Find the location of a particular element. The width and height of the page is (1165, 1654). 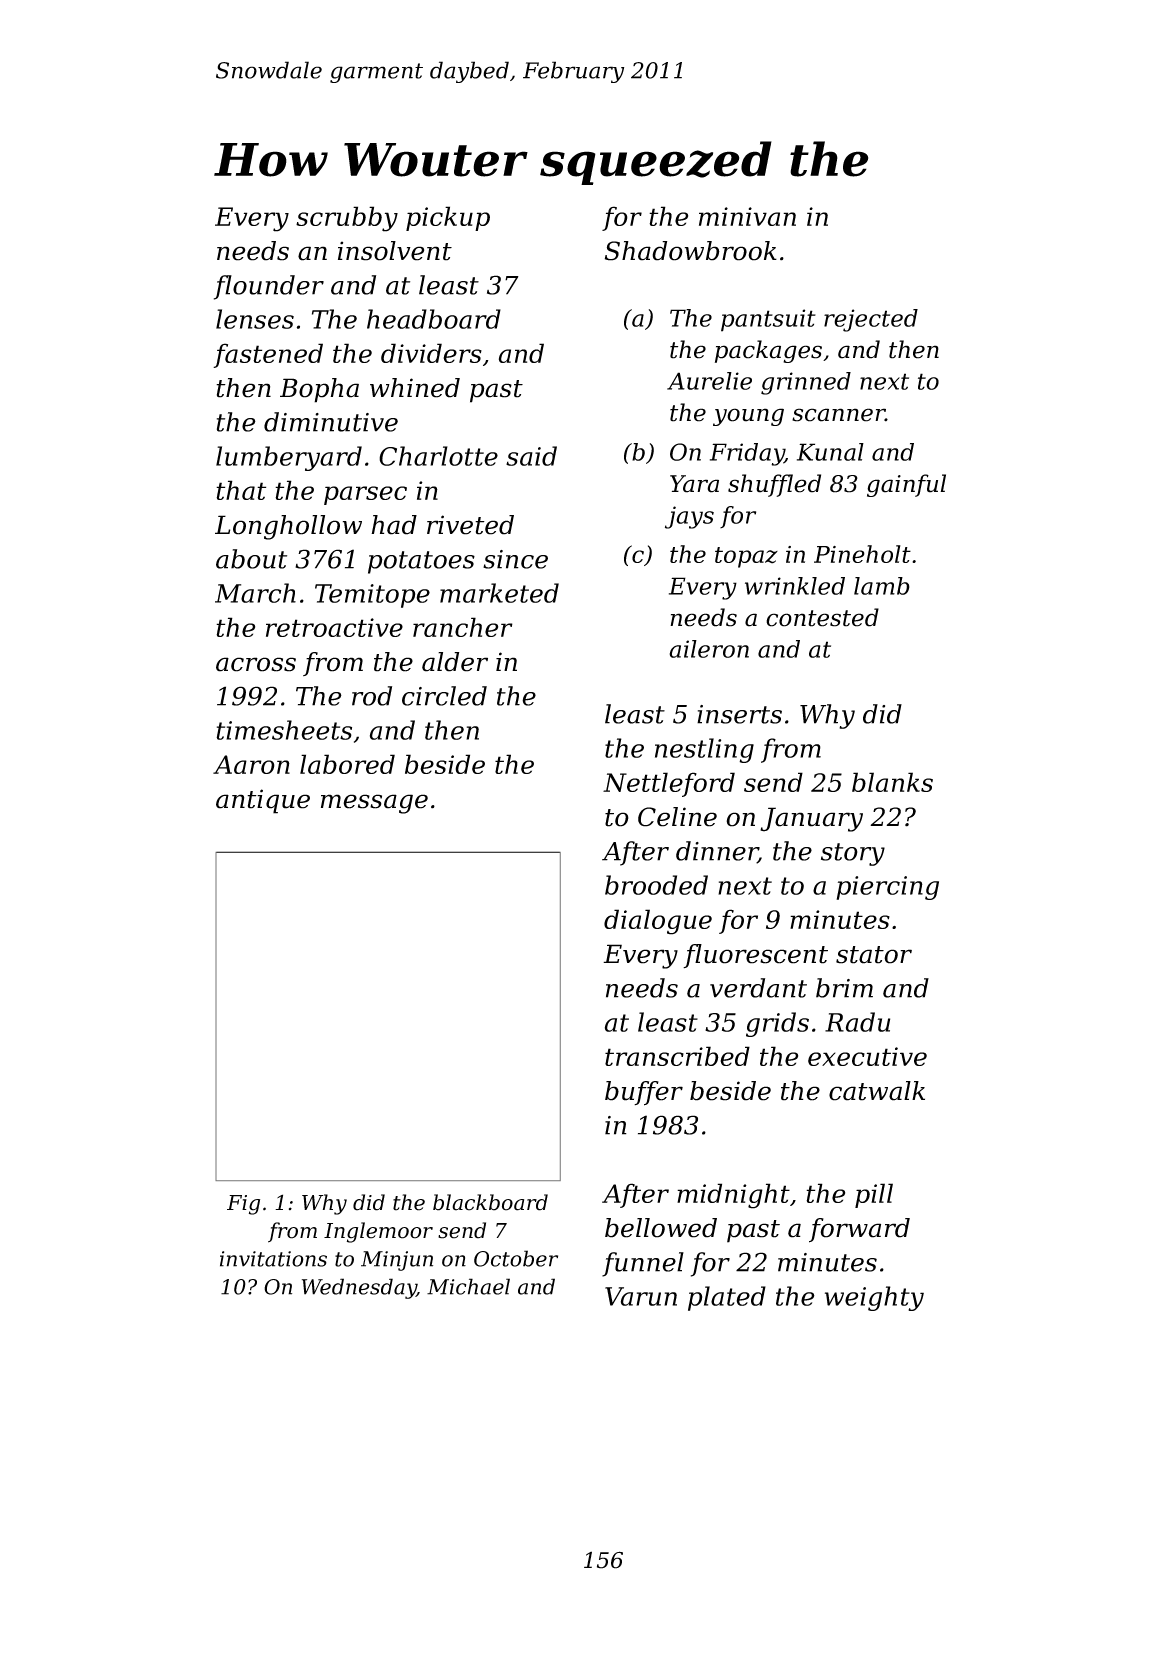

marketed is located at coordinates (499, 593).
